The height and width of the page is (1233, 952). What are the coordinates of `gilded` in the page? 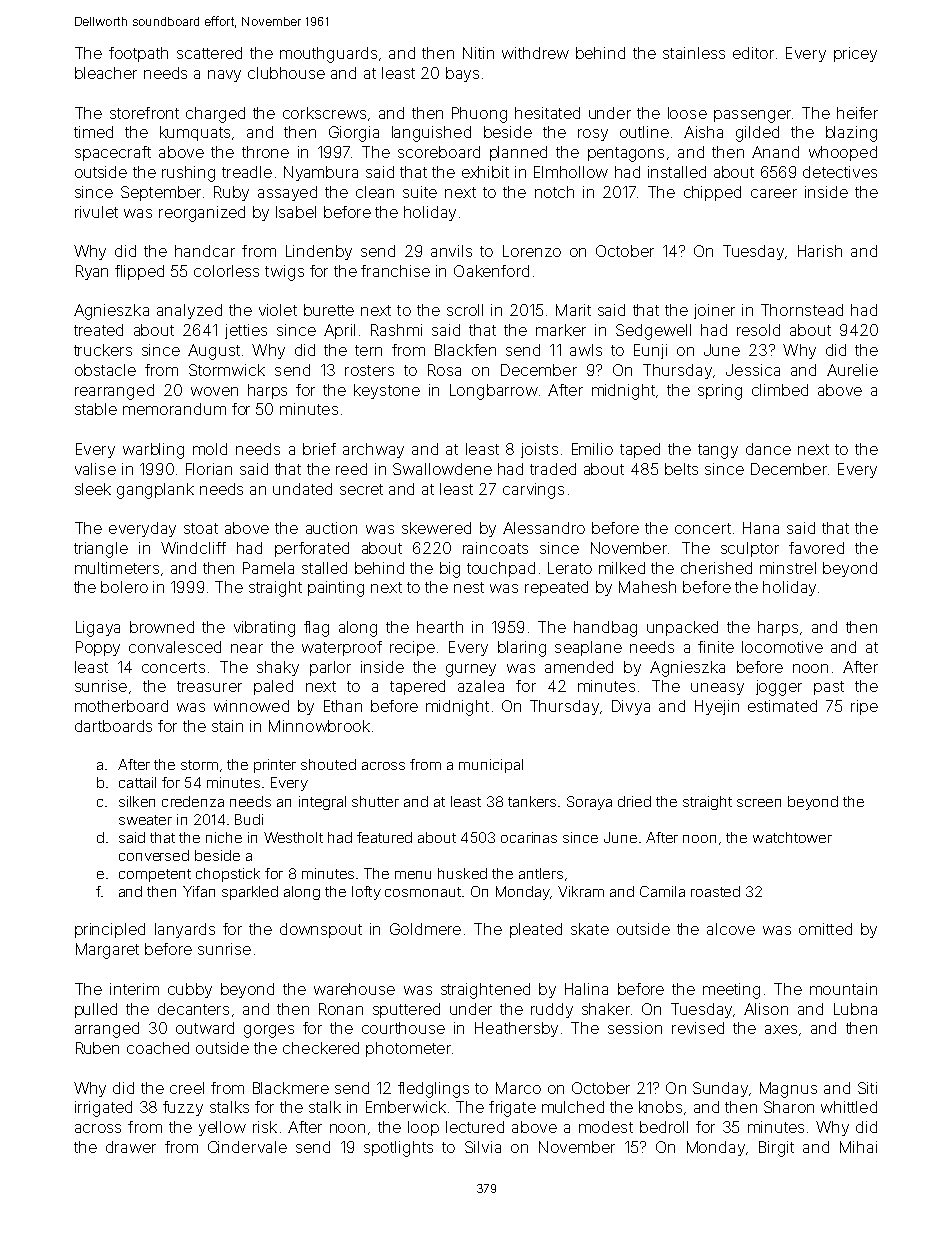 It's located at (757, 134).
